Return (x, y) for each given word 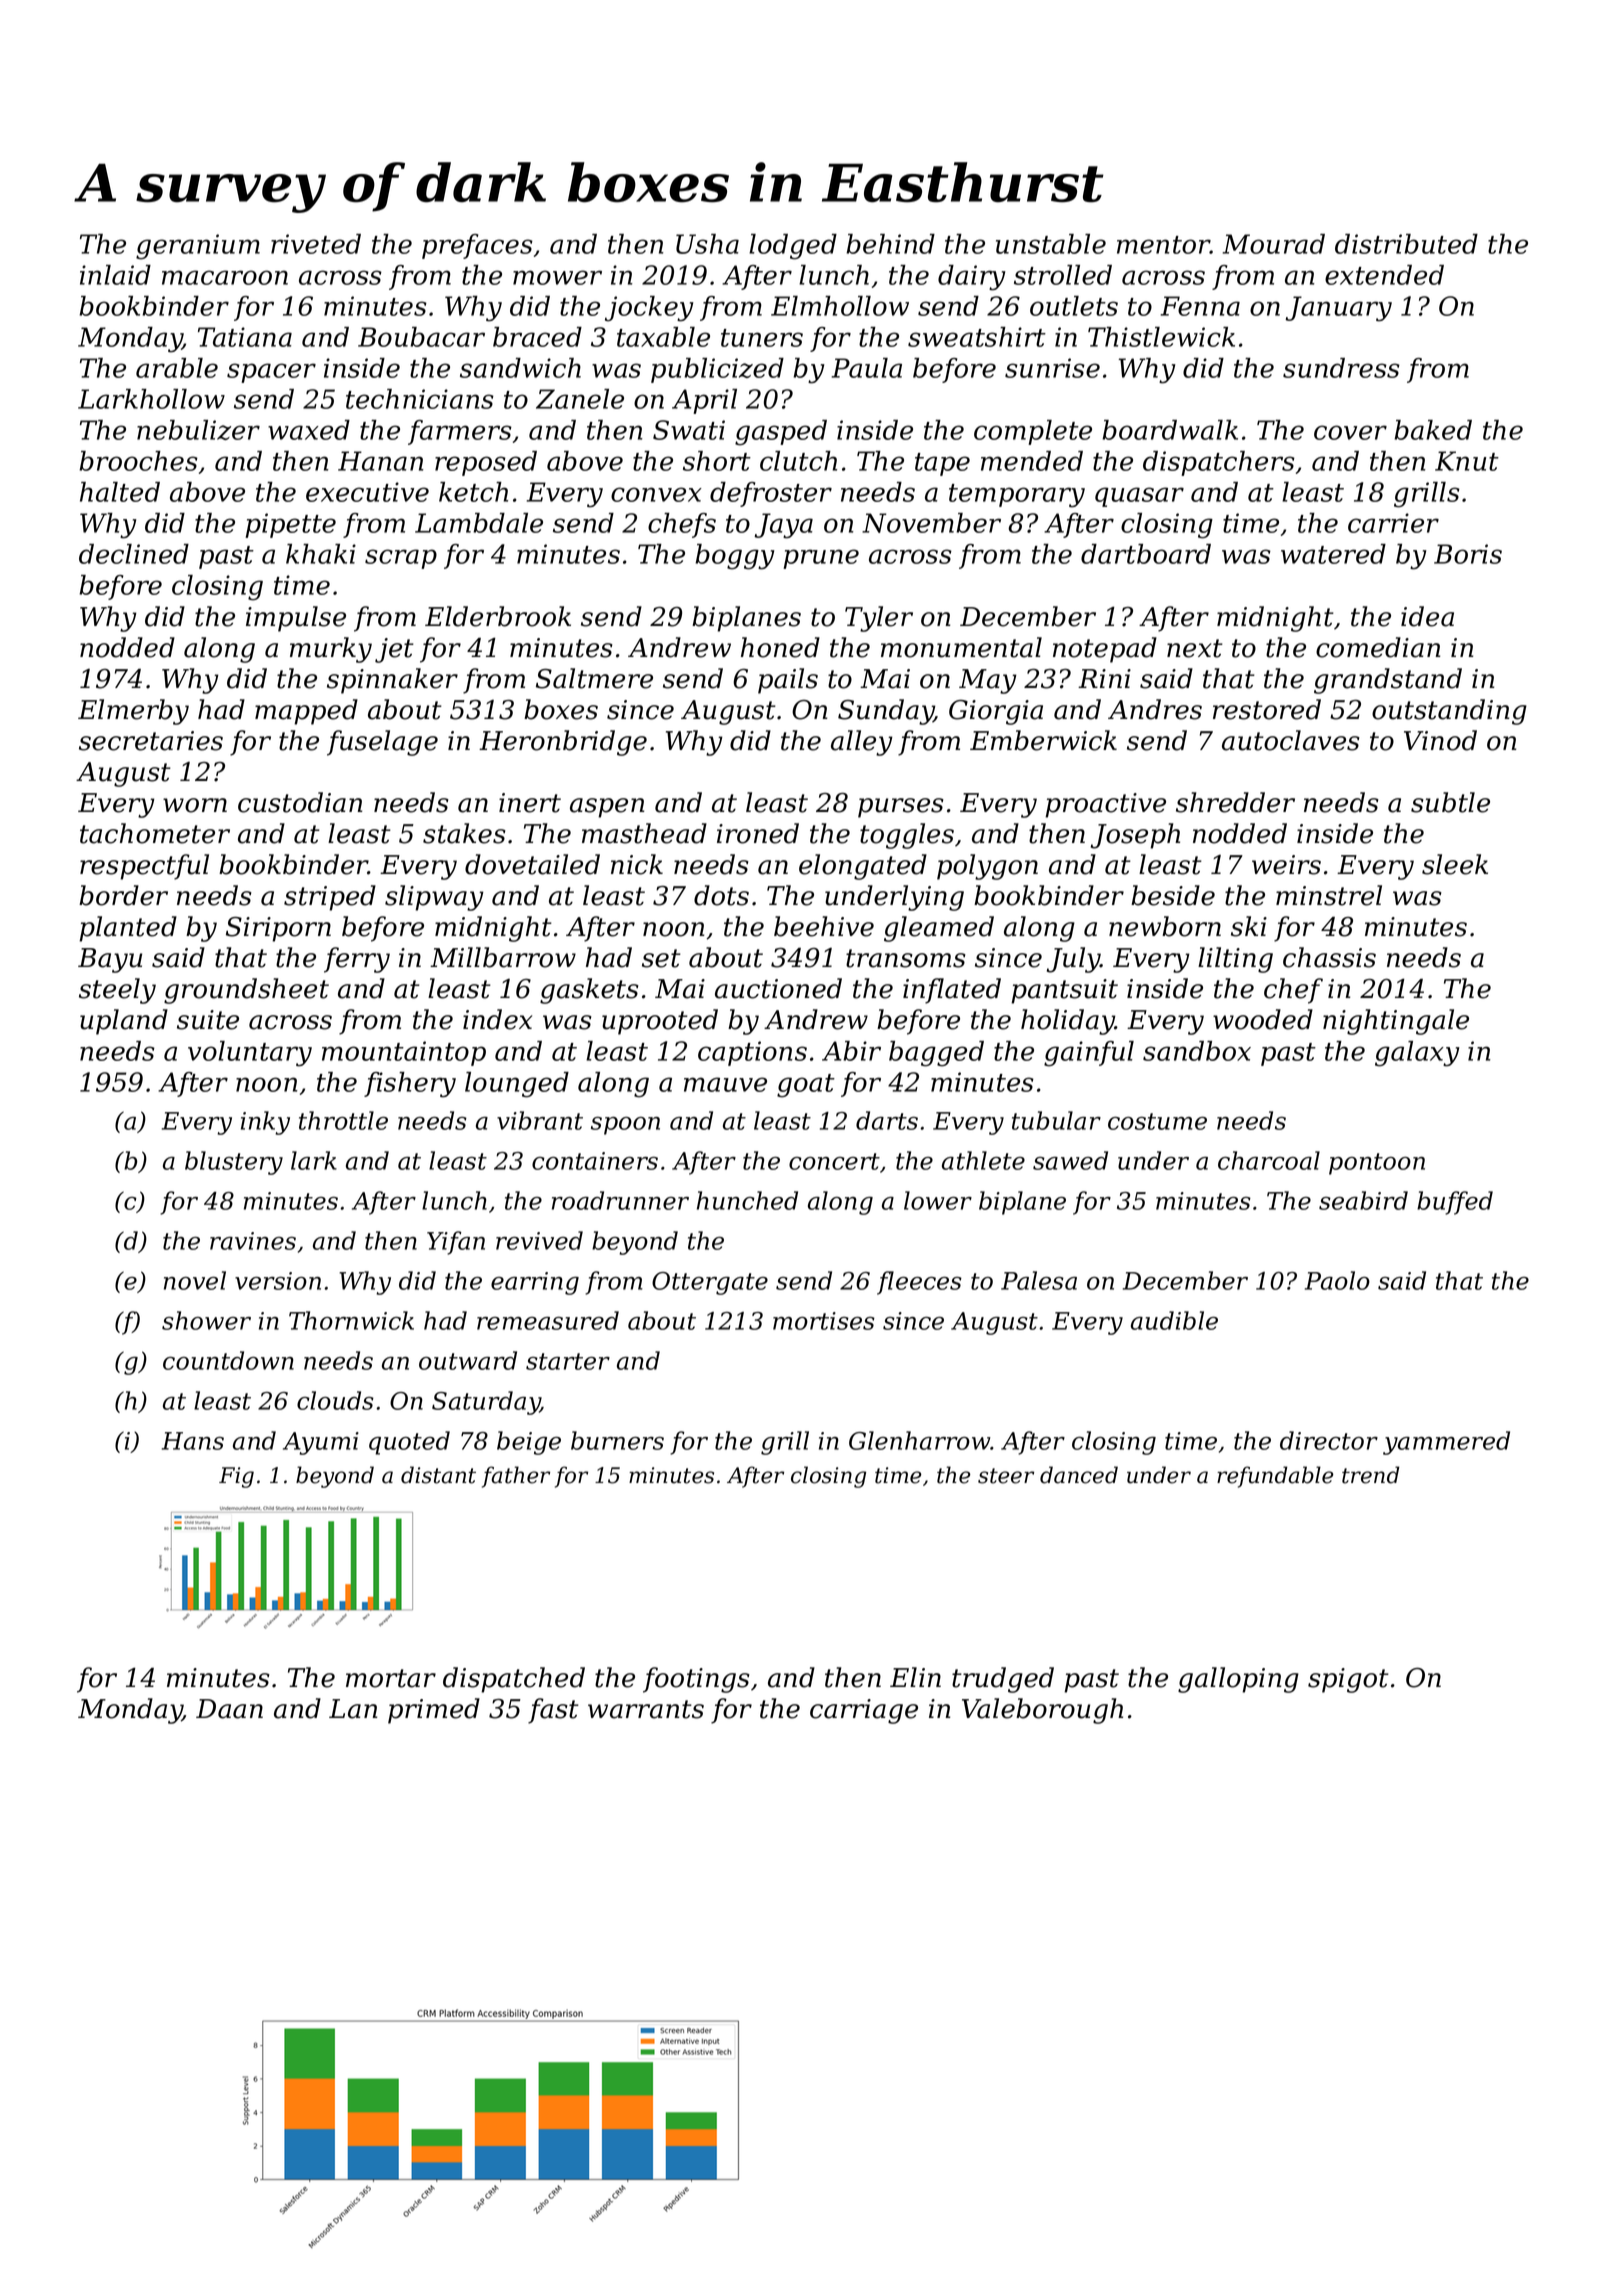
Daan (229, 1709)
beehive (824, 926)
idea (1427, 616)
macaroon (225, 277)
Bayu (110, 960)
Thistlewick (1161, 337)
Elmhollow (840, 306)
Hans (193, 1441)
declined (134, 554)
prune (821, 559)
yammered (1446, 1443)
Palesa (1039, 1280)
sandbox (1197, 1051)
